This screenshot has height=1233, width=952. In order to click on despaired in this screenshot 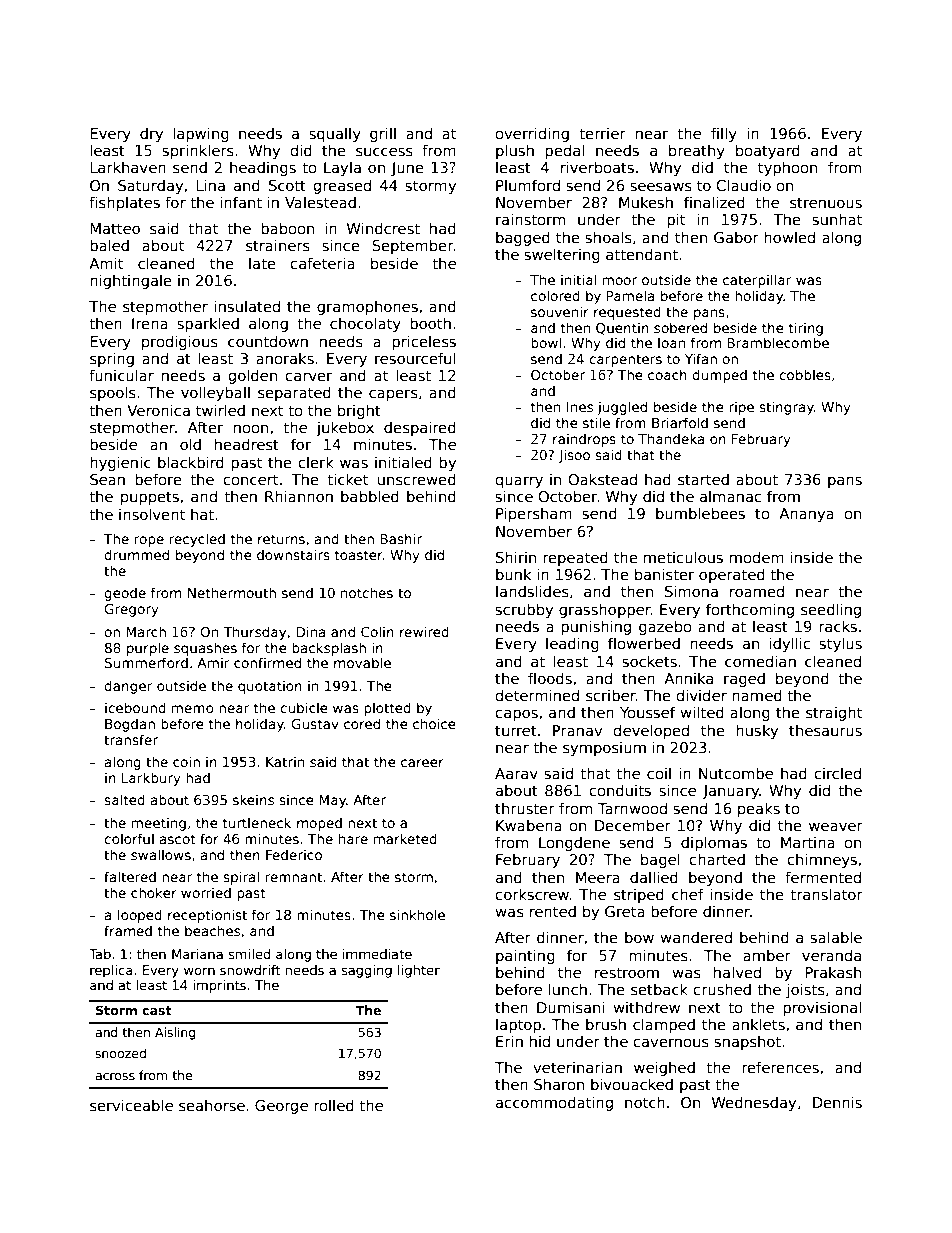, I will do `click(420, 428)`.
